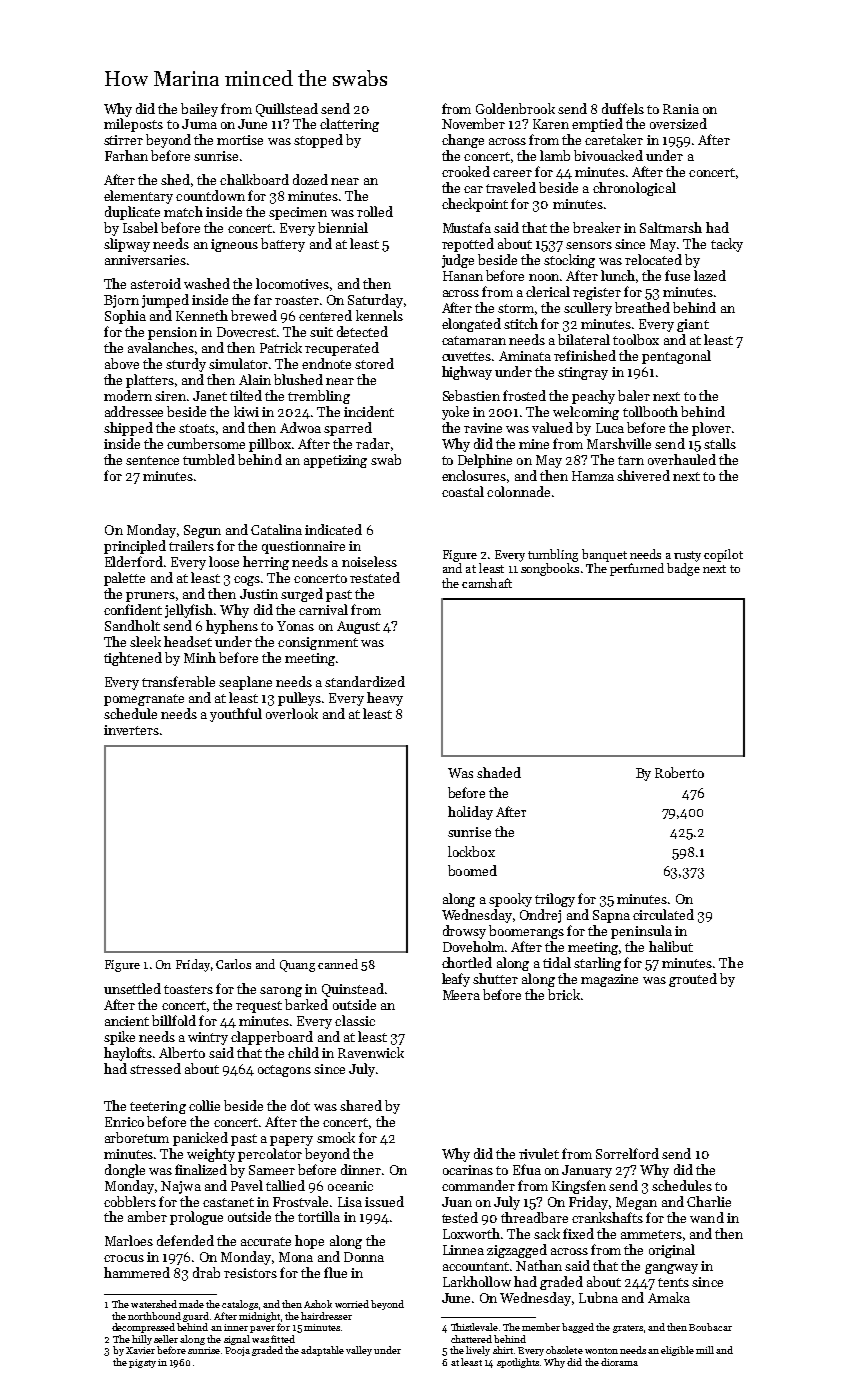 The width and height of the screenshot is (849, 1400). I want to click on paver, so click(262, 1329).
